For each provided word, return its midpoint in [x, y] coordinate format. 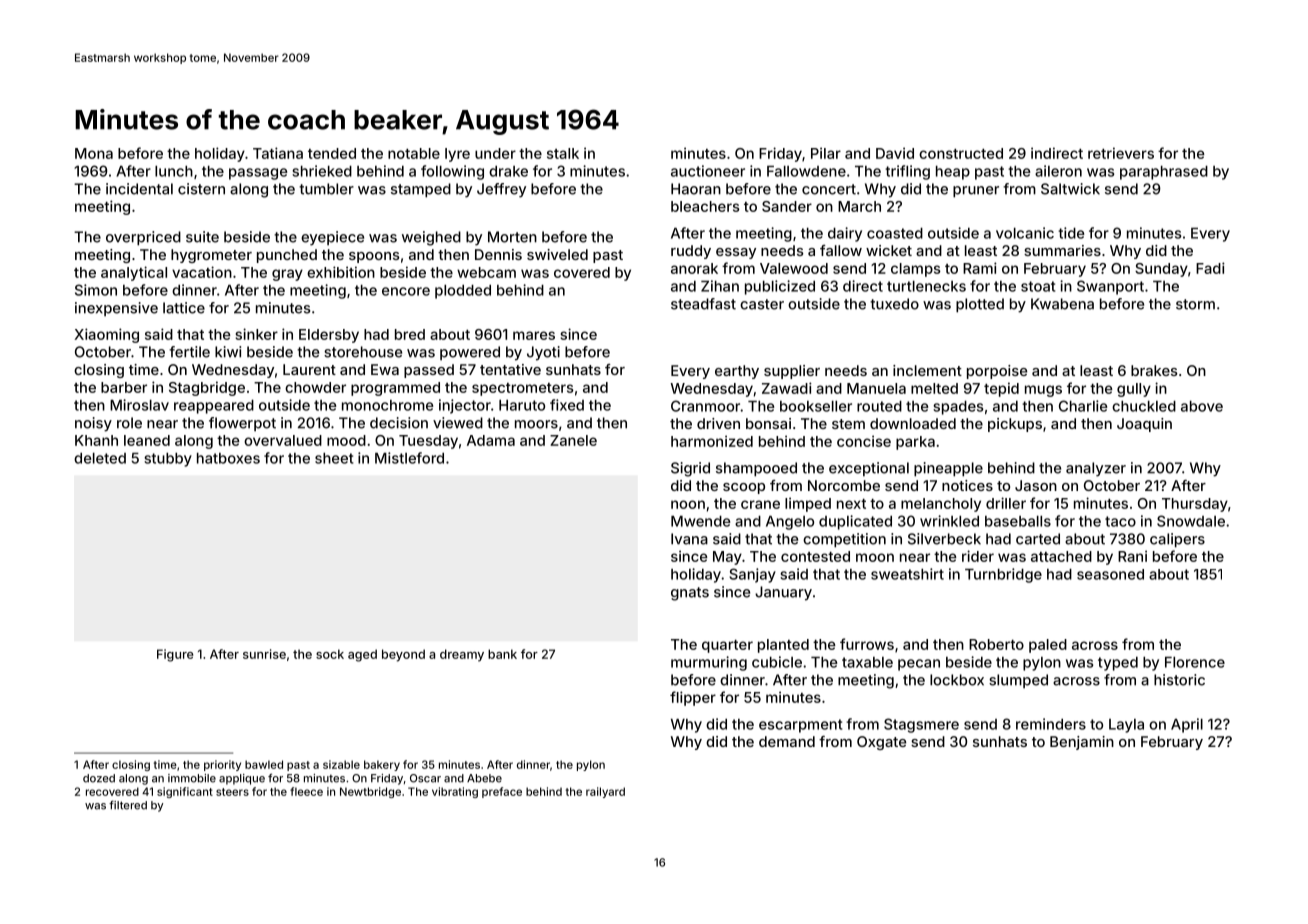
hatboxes [228, 458]
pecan [919, 665]
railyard [605, 792]
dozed [99, 778]
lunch [174, 171]
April [1187, 725]
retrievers [1121, 153]
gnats [690, 594]
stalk [563, 153]
